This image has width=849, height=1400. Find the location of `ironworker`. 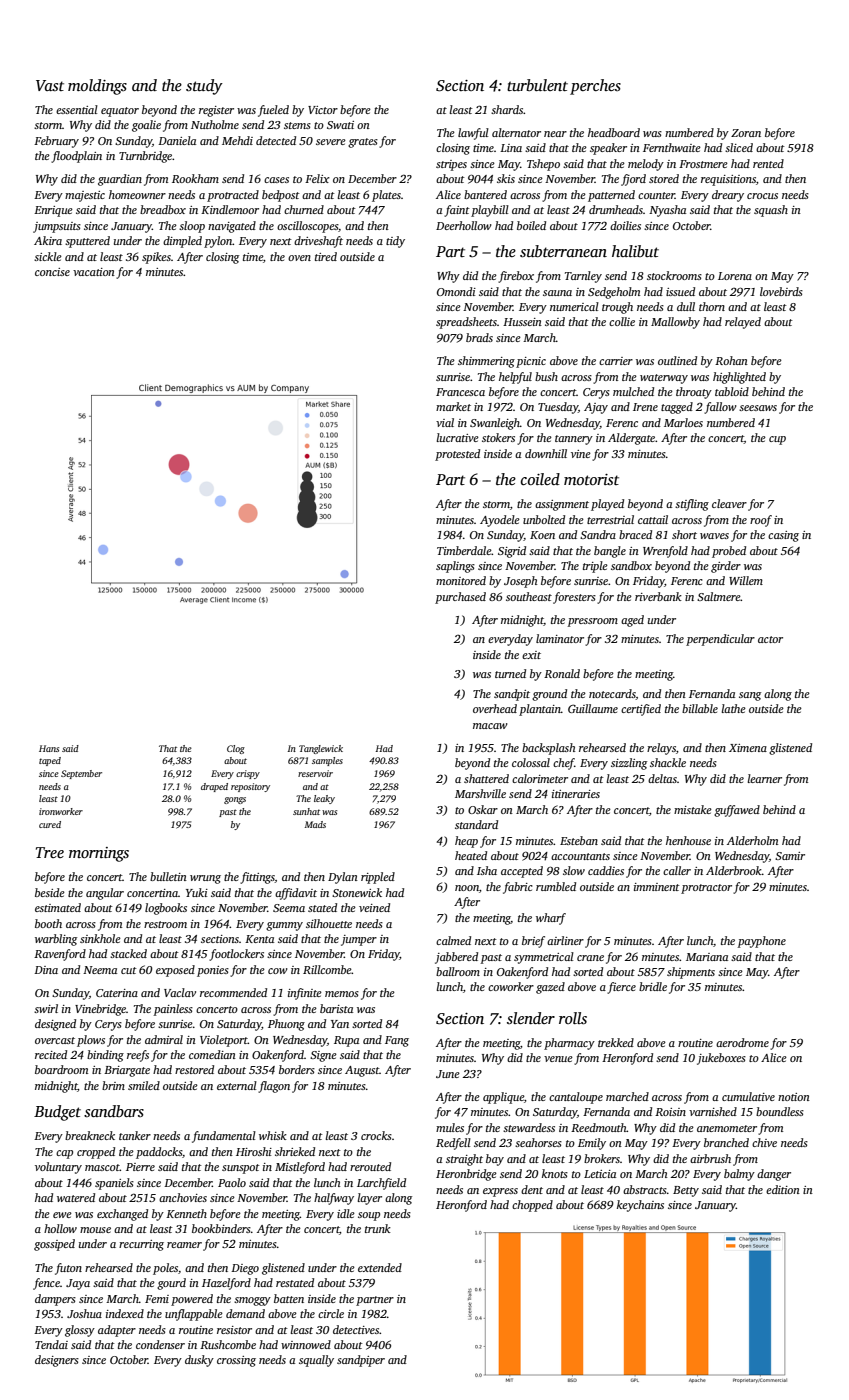

ironworker is located at coordinates (61, 811).
